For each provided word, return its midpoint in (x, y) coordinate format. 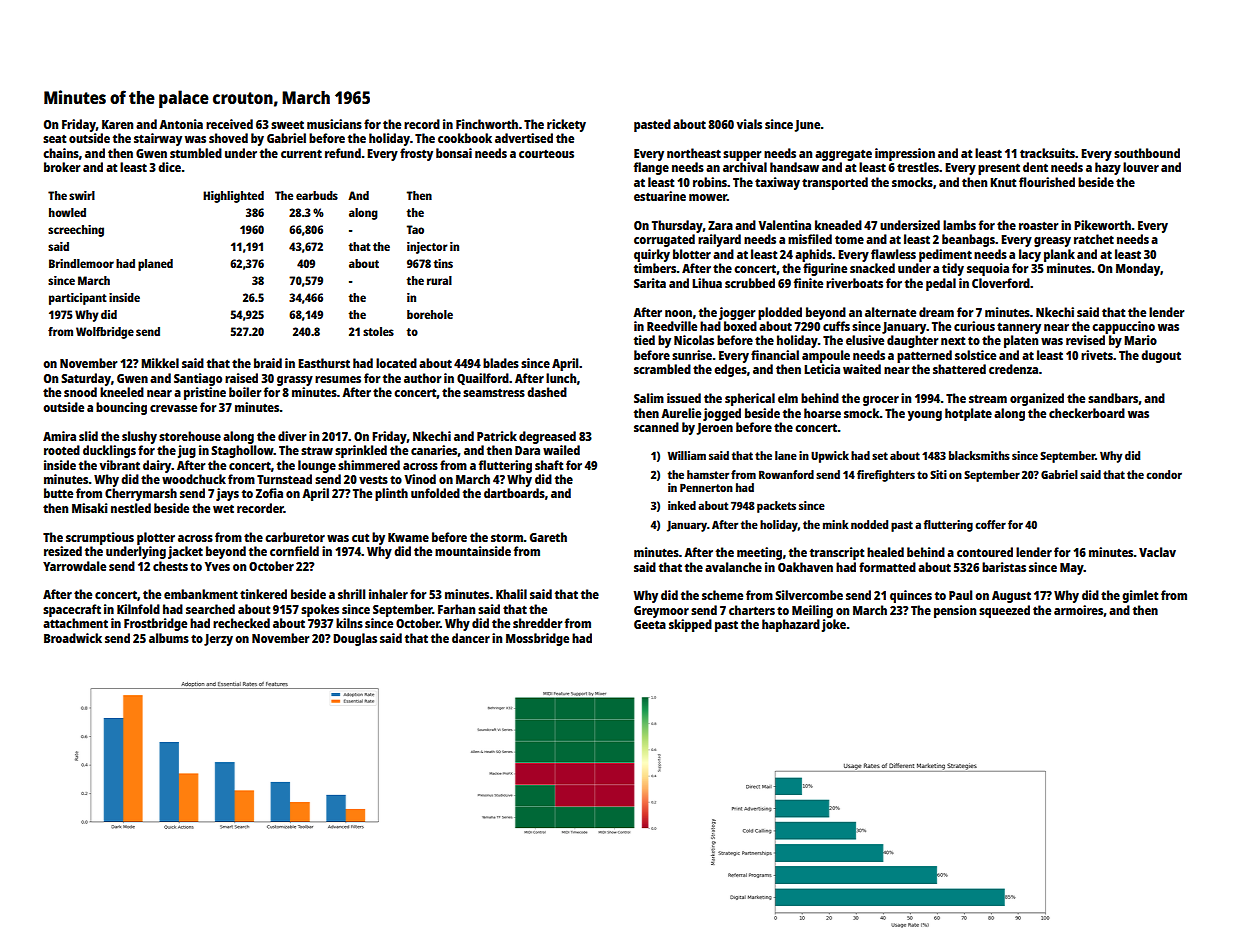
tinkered (263, 594)
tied (644, 340)
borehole (430, 314)
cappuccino (1123, 327)
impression (905, 154)
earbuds (317, 195)
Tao (415, 229)
